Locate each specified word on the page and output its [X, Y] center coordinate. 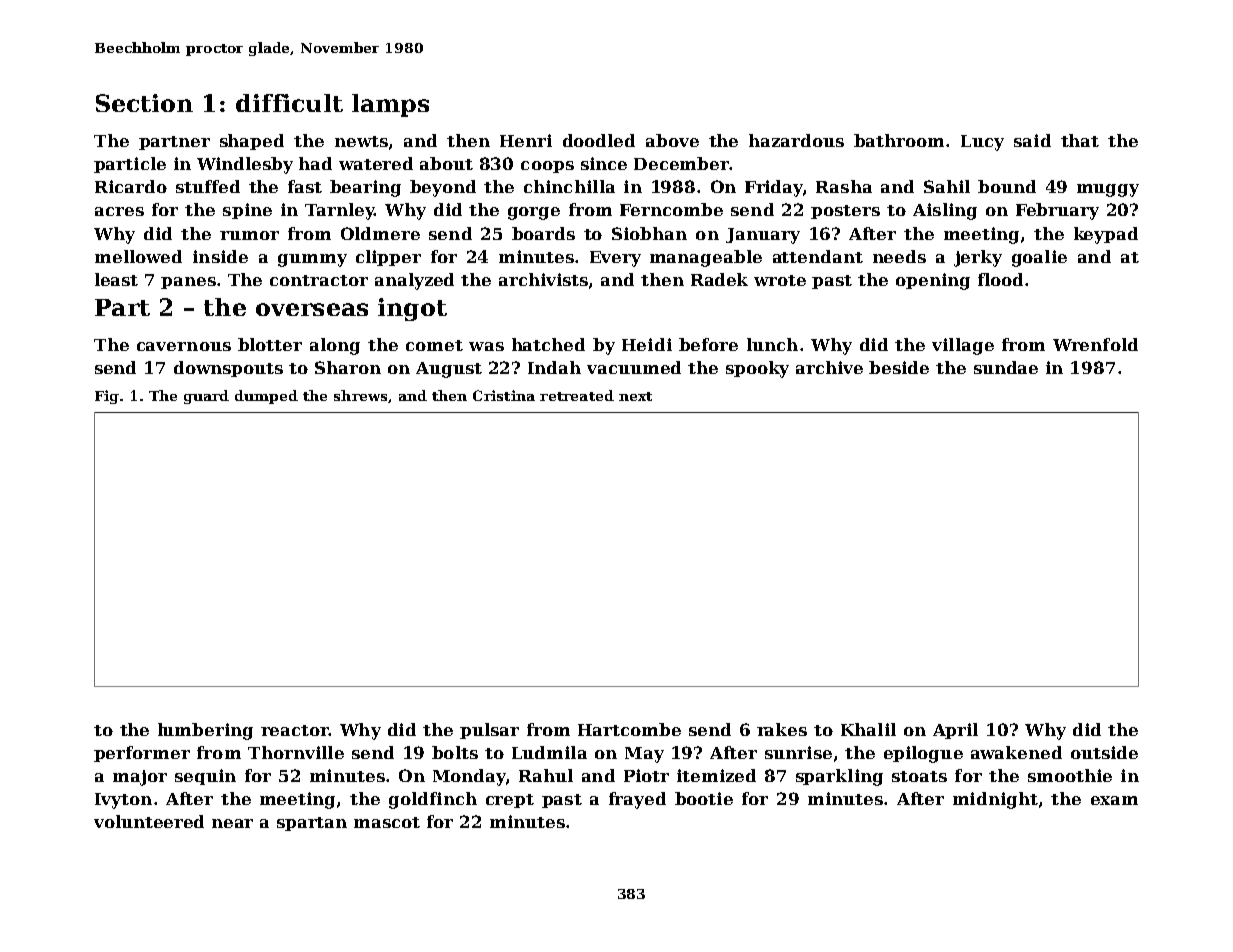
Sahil [947, 186]
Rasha [844, 186]
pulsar [489, 731]
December [681, 163]
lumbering [205, 731]
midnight [995, 800]
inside [220, 256]
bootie [704, 798]
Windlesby [245, 165]
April [955, 731]
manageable [706, 258]
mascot [387, 822]
